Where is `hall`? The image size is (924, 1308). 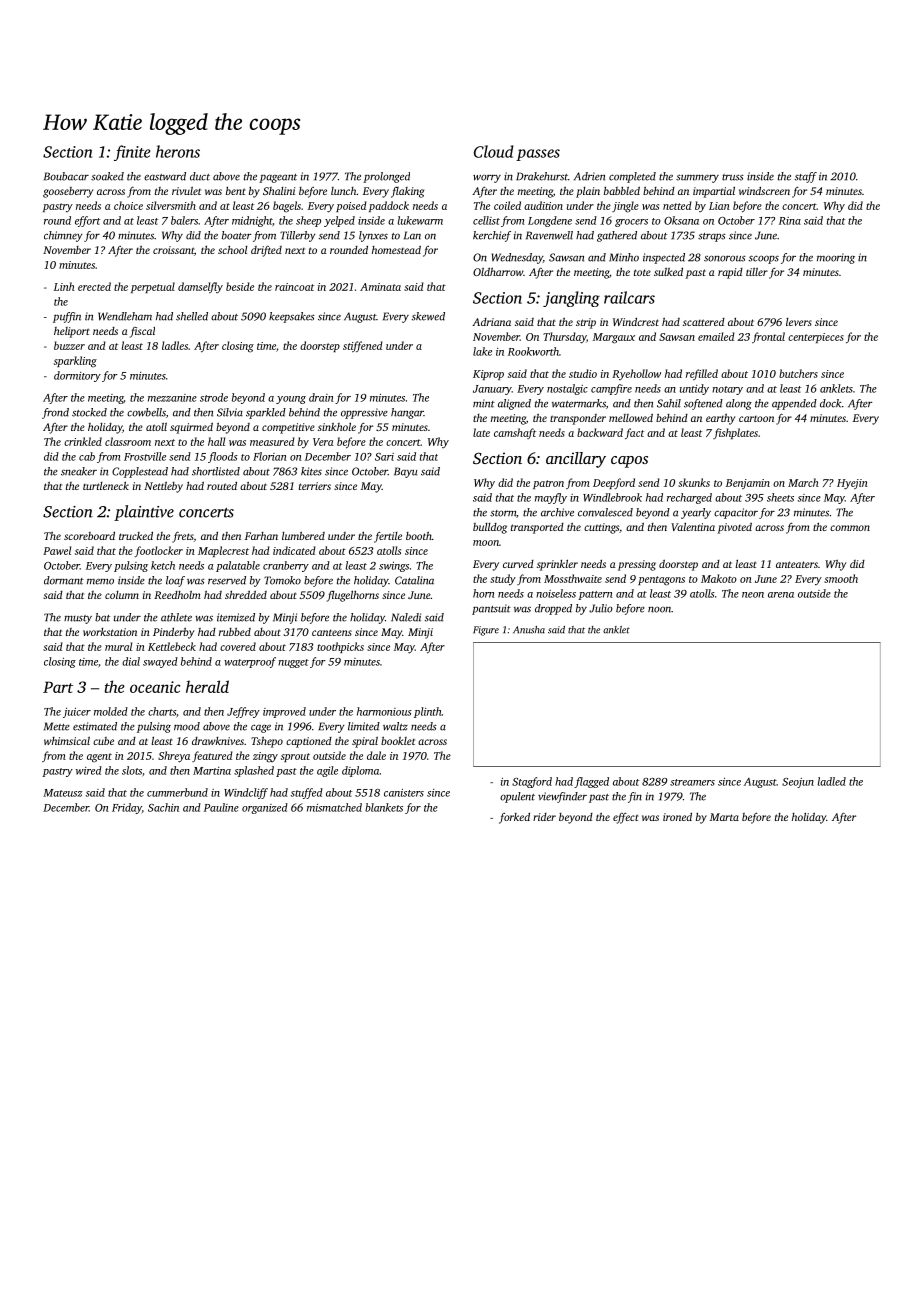 hall is located at coordinates (216, 441).
